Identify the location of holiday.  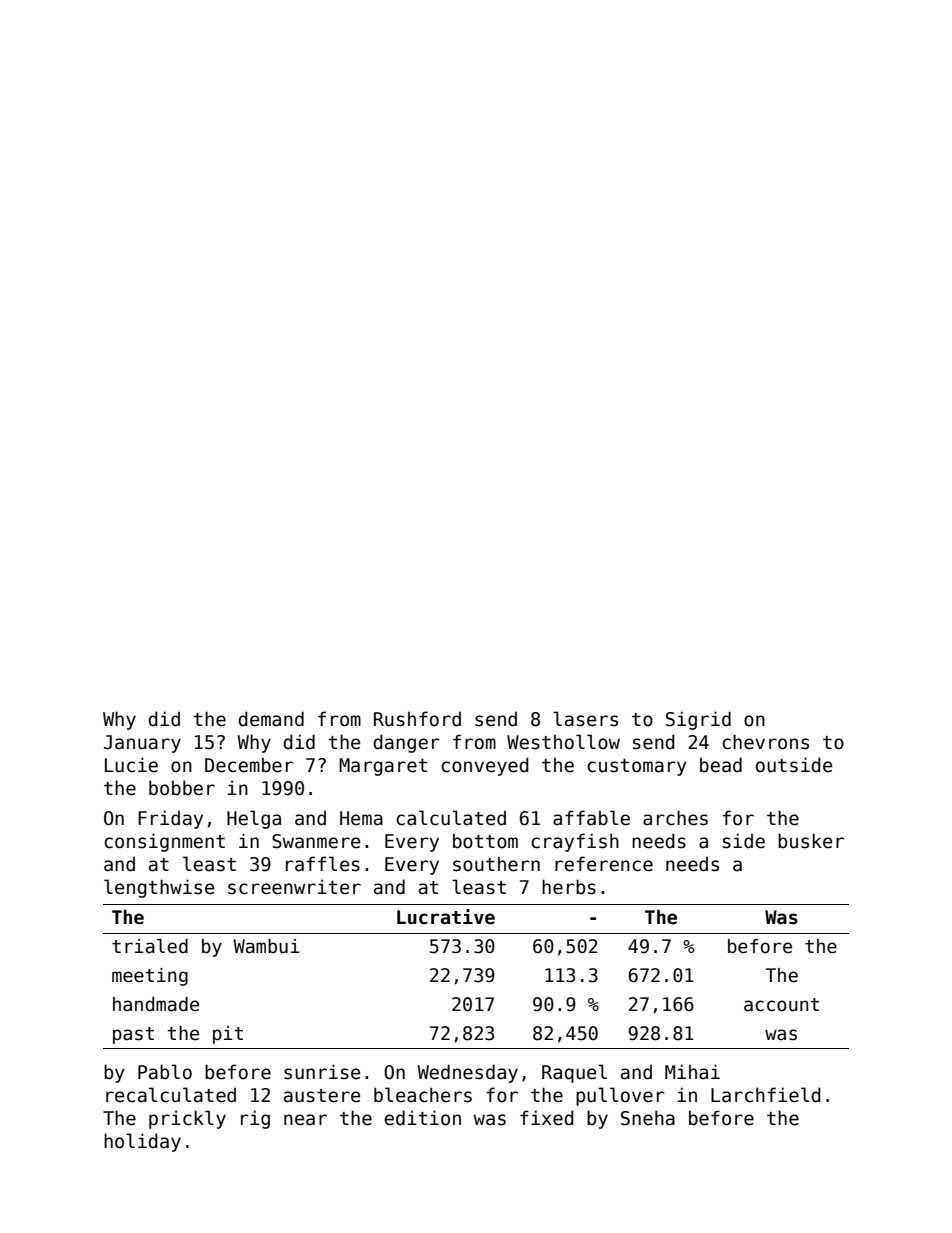
(142, 1142).
